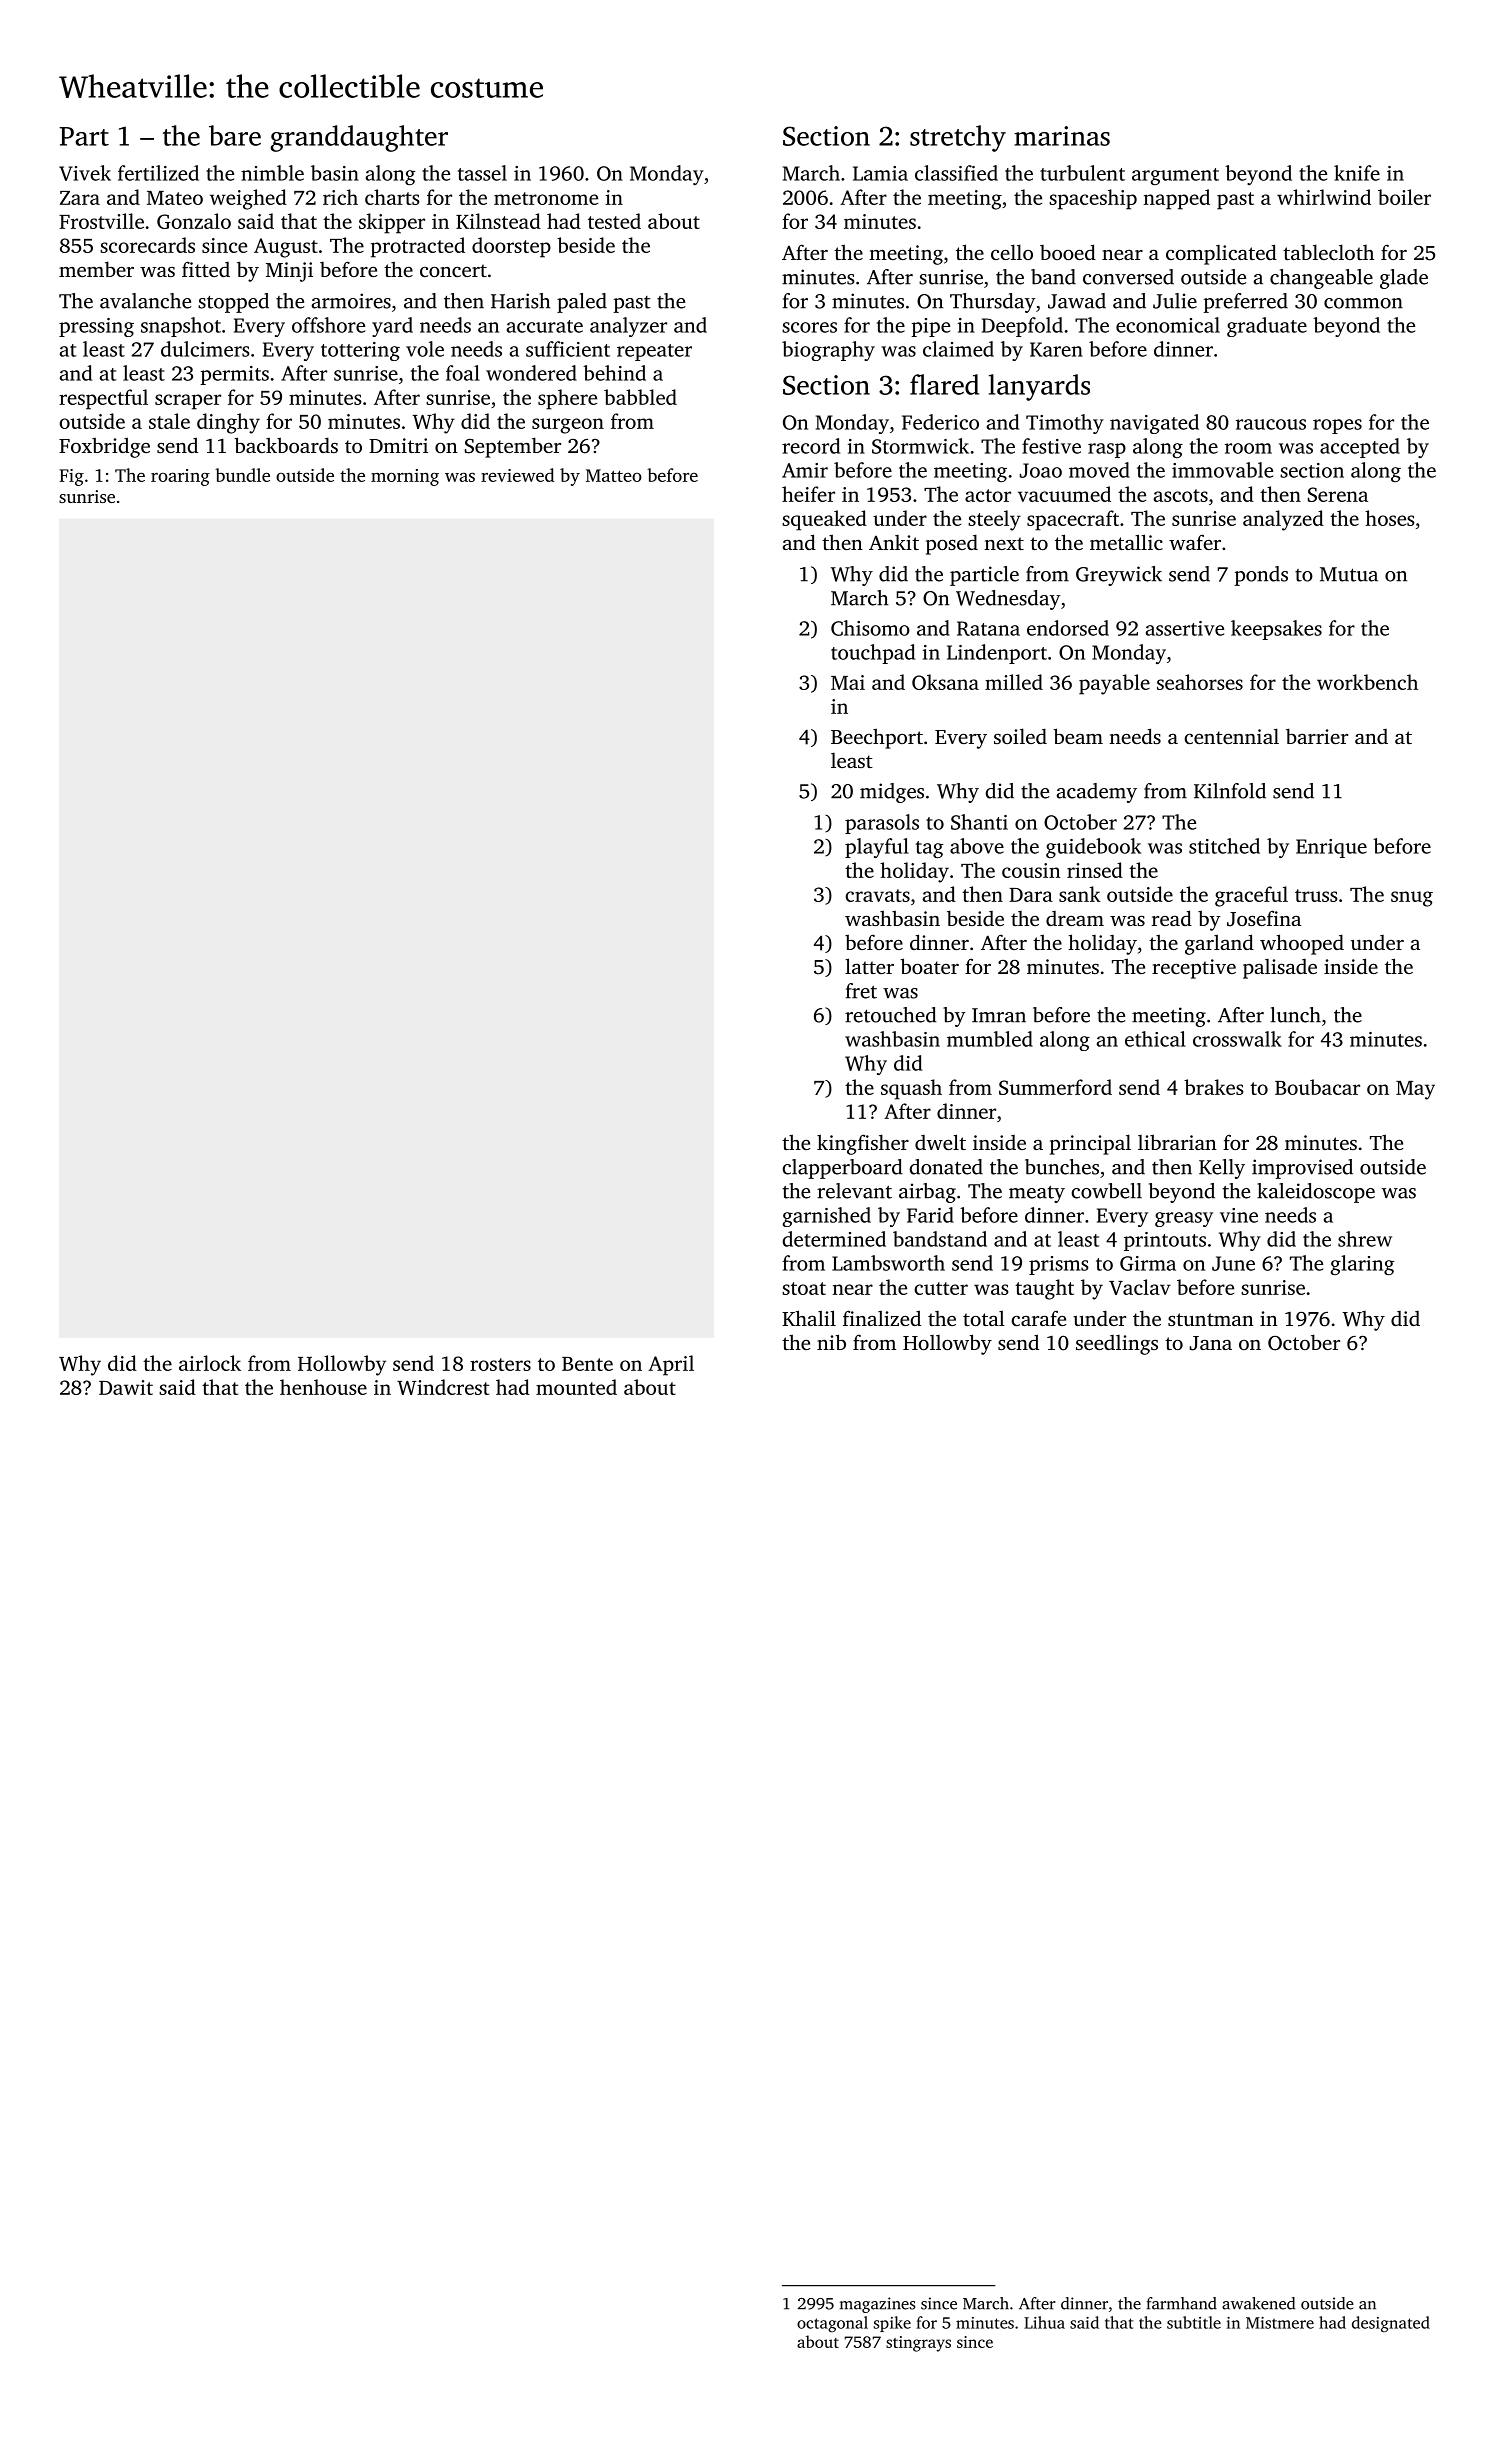  I want to click on marinas, so click(1062, 136).
